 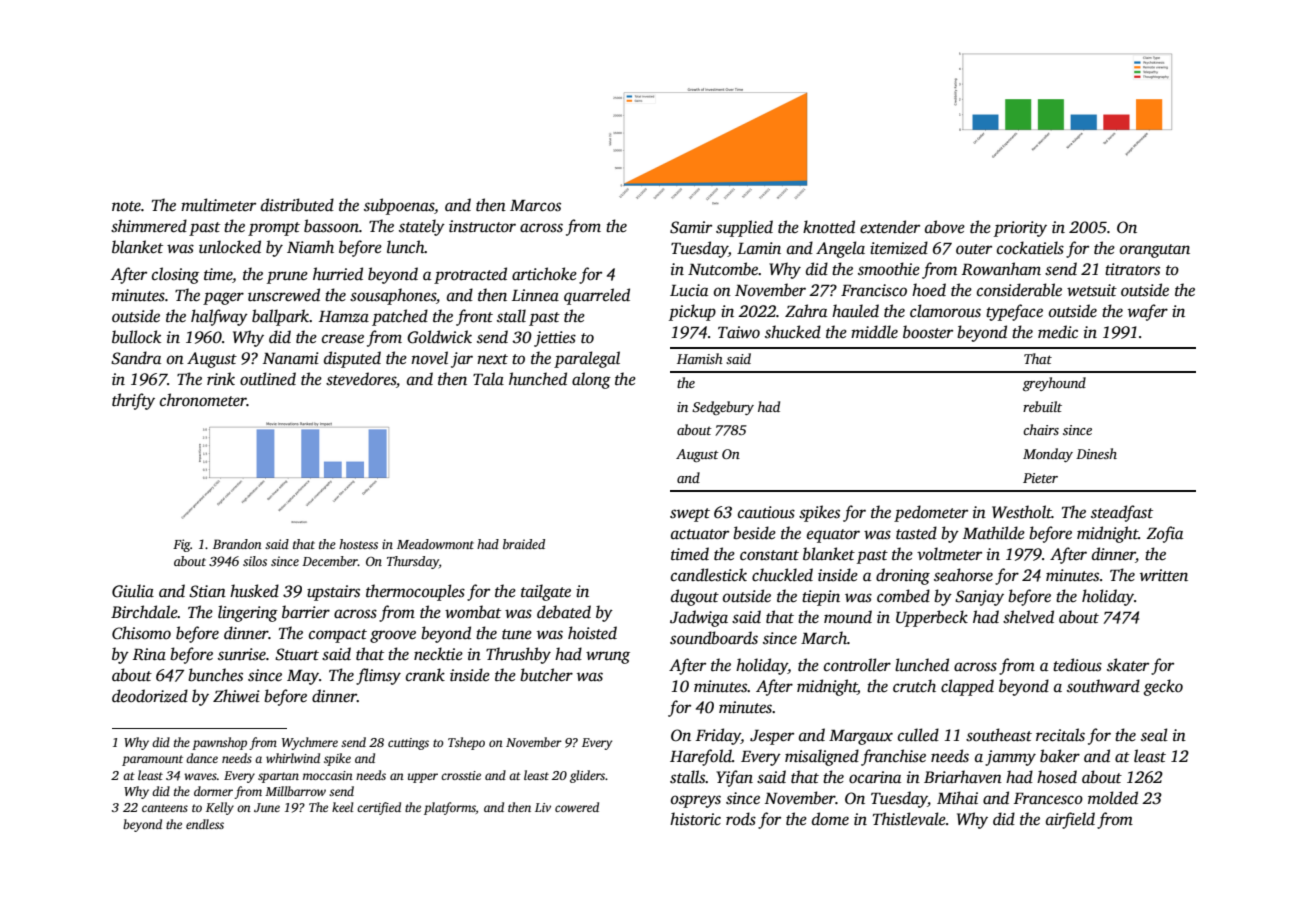 I want to click on lingering, so click(x=248, y=613).
